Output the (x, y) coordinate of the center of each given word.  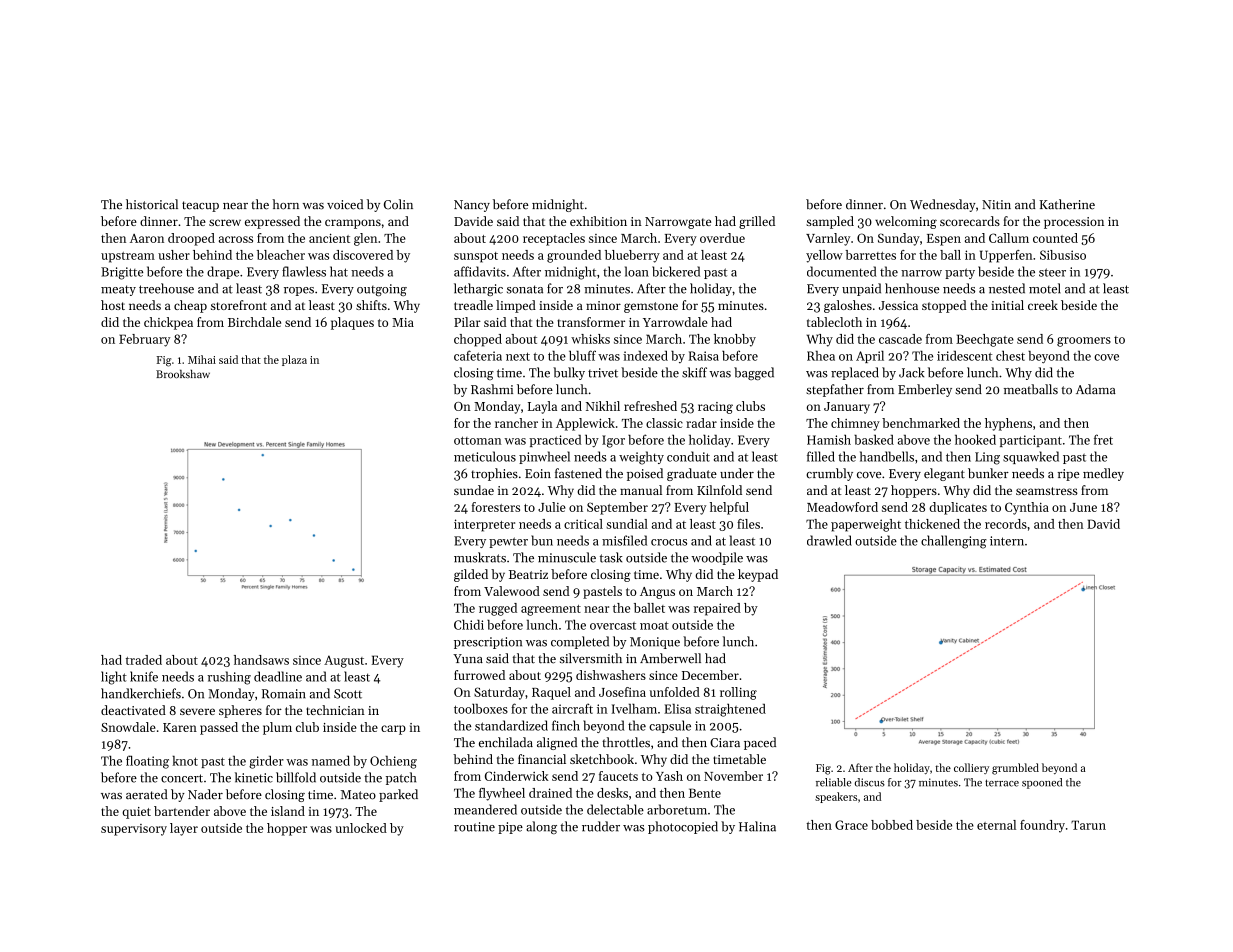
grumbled (1015, 769)
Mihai (202, 359)
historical (152, 204)
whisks (590, 339)
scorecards (970, 221)
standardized (511, 725)
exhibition (598, 221)
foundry (1042, 826)
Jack (911, 372)
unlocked (361, 828)
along (541, 827)
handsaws (261, 660)
